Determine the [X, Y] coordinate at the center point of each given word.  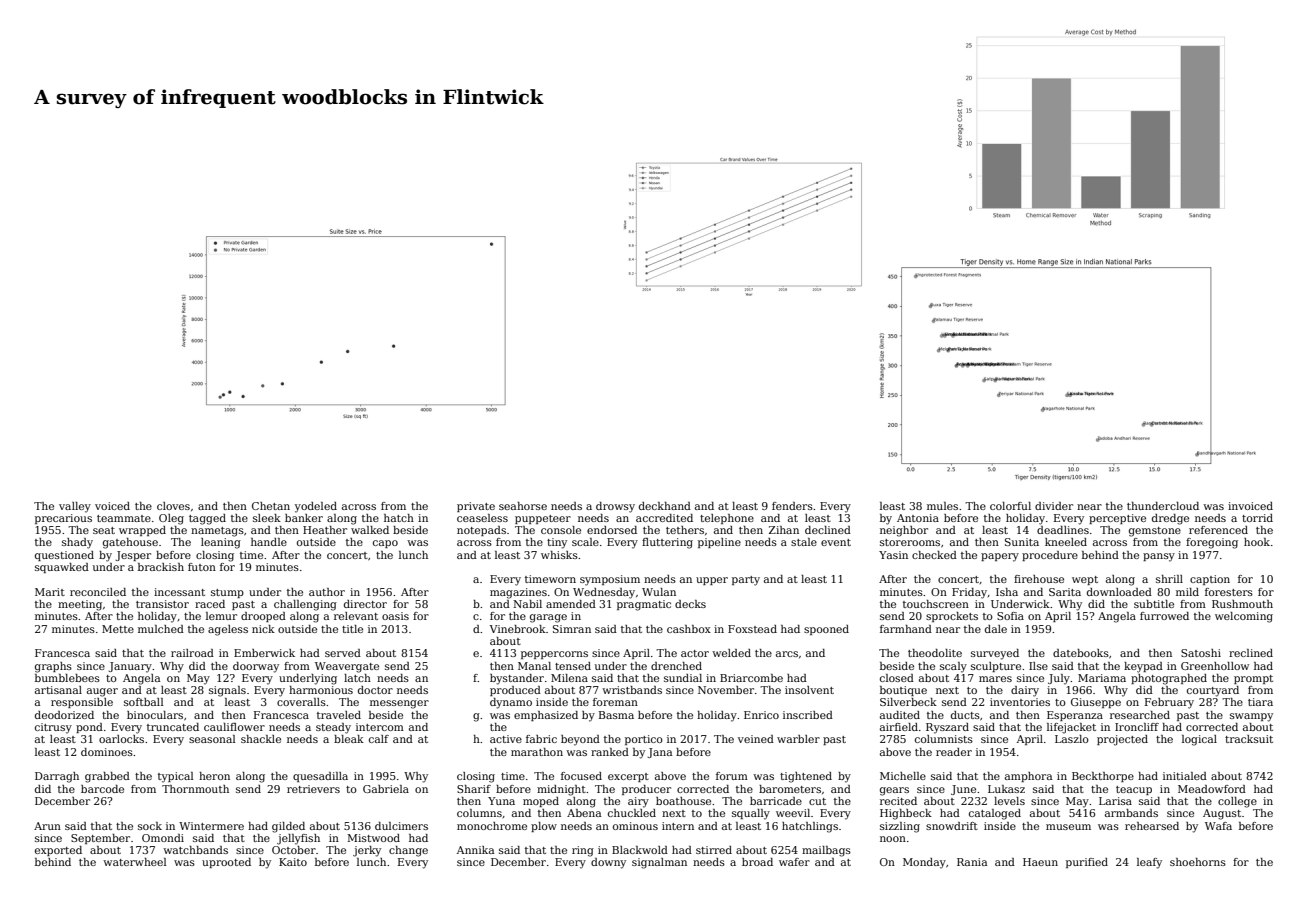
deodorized [64, 715]
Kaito [293, 862]
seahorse [523, 506]
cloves [173, 506]
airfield [899, 727]
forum [732, 776]
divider [1054, 506]
